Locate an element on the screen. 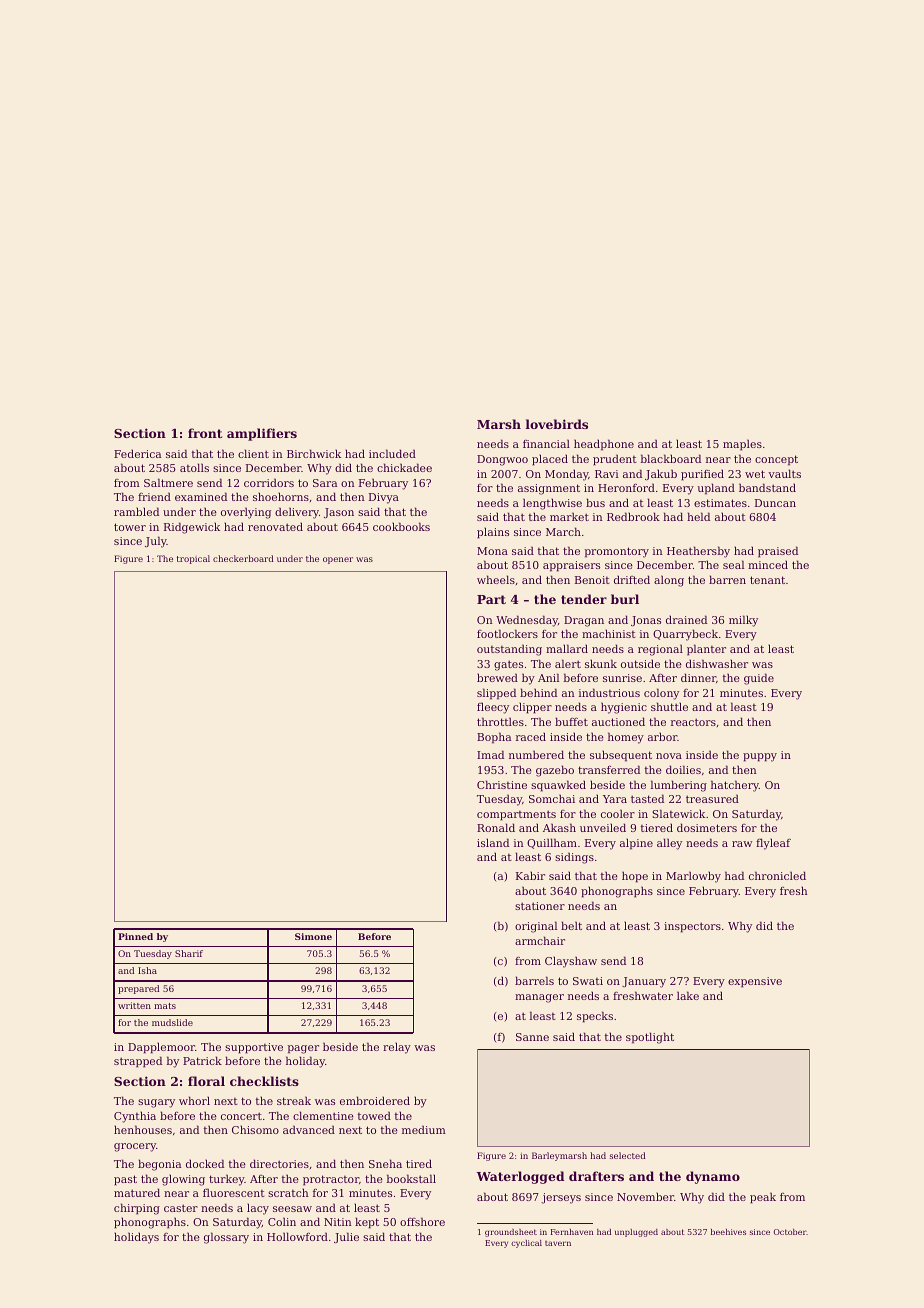 The height and width of the screenshot is (1308, 924). amplifiers is located at coordinates (262, 434).
